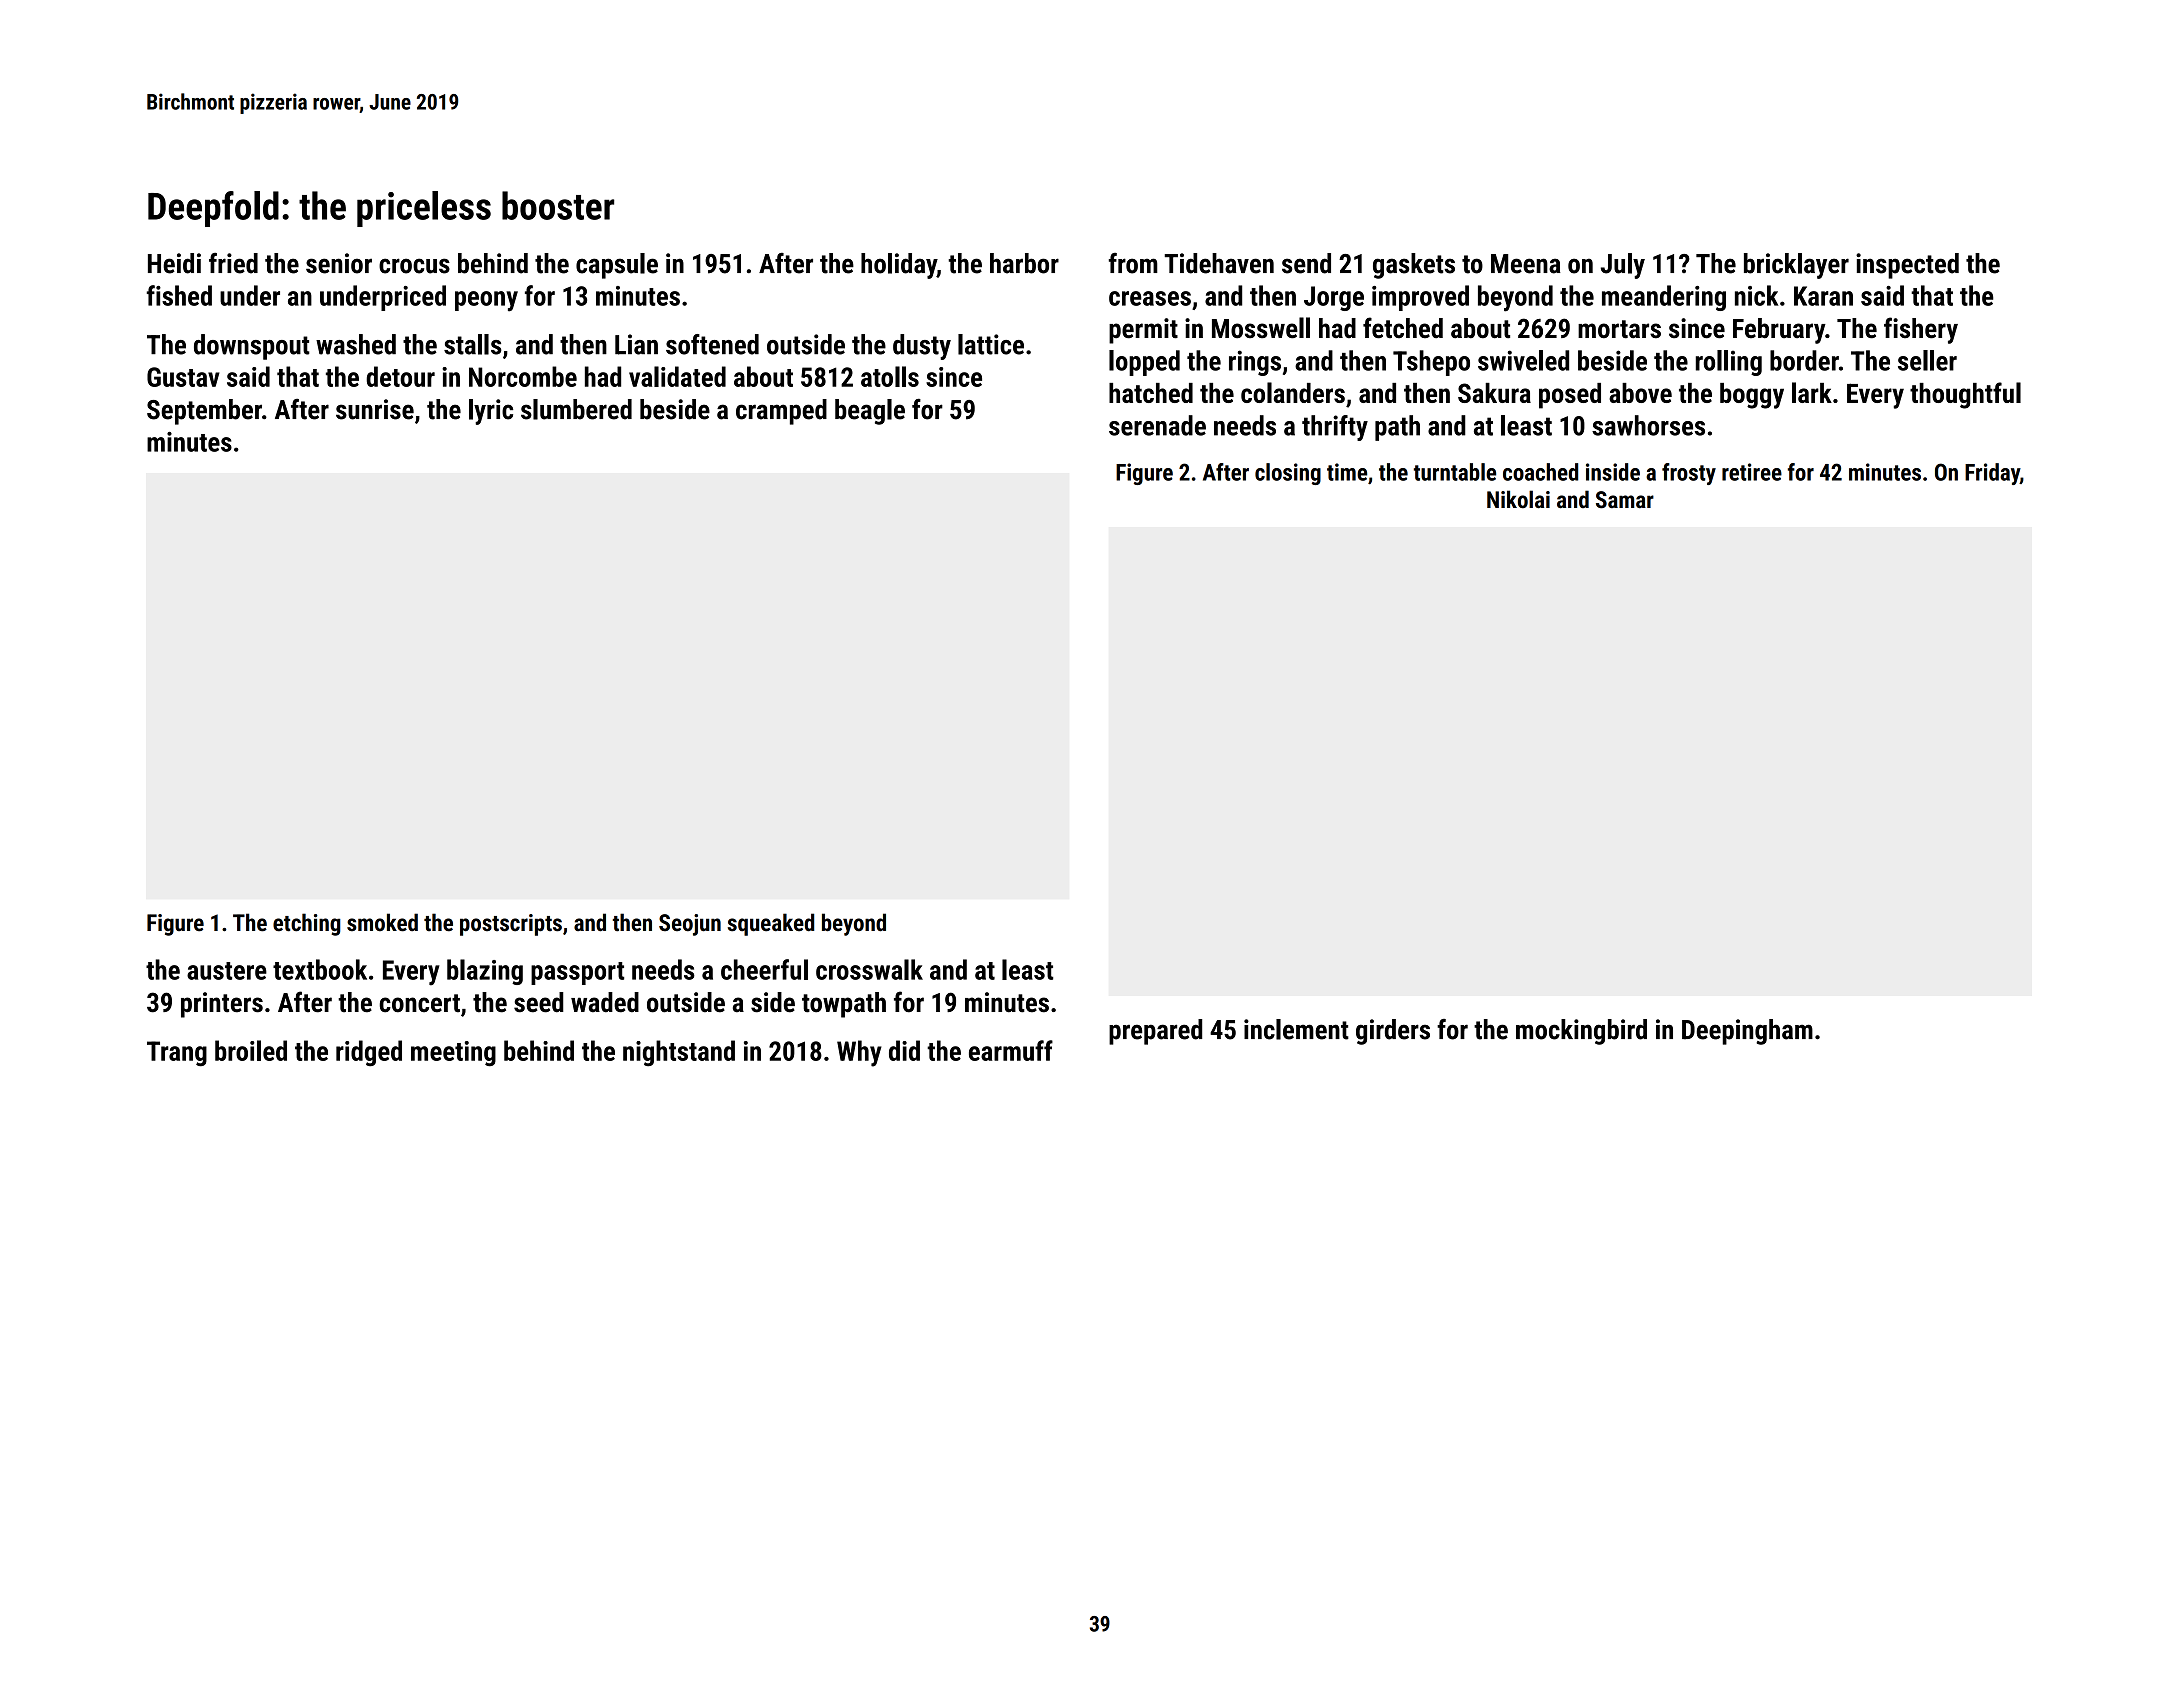 The width and height of the screenshot is (2178, 1683). Describe the element at coordinates (204, 412) in the screenshot. I see `September` at that location.
